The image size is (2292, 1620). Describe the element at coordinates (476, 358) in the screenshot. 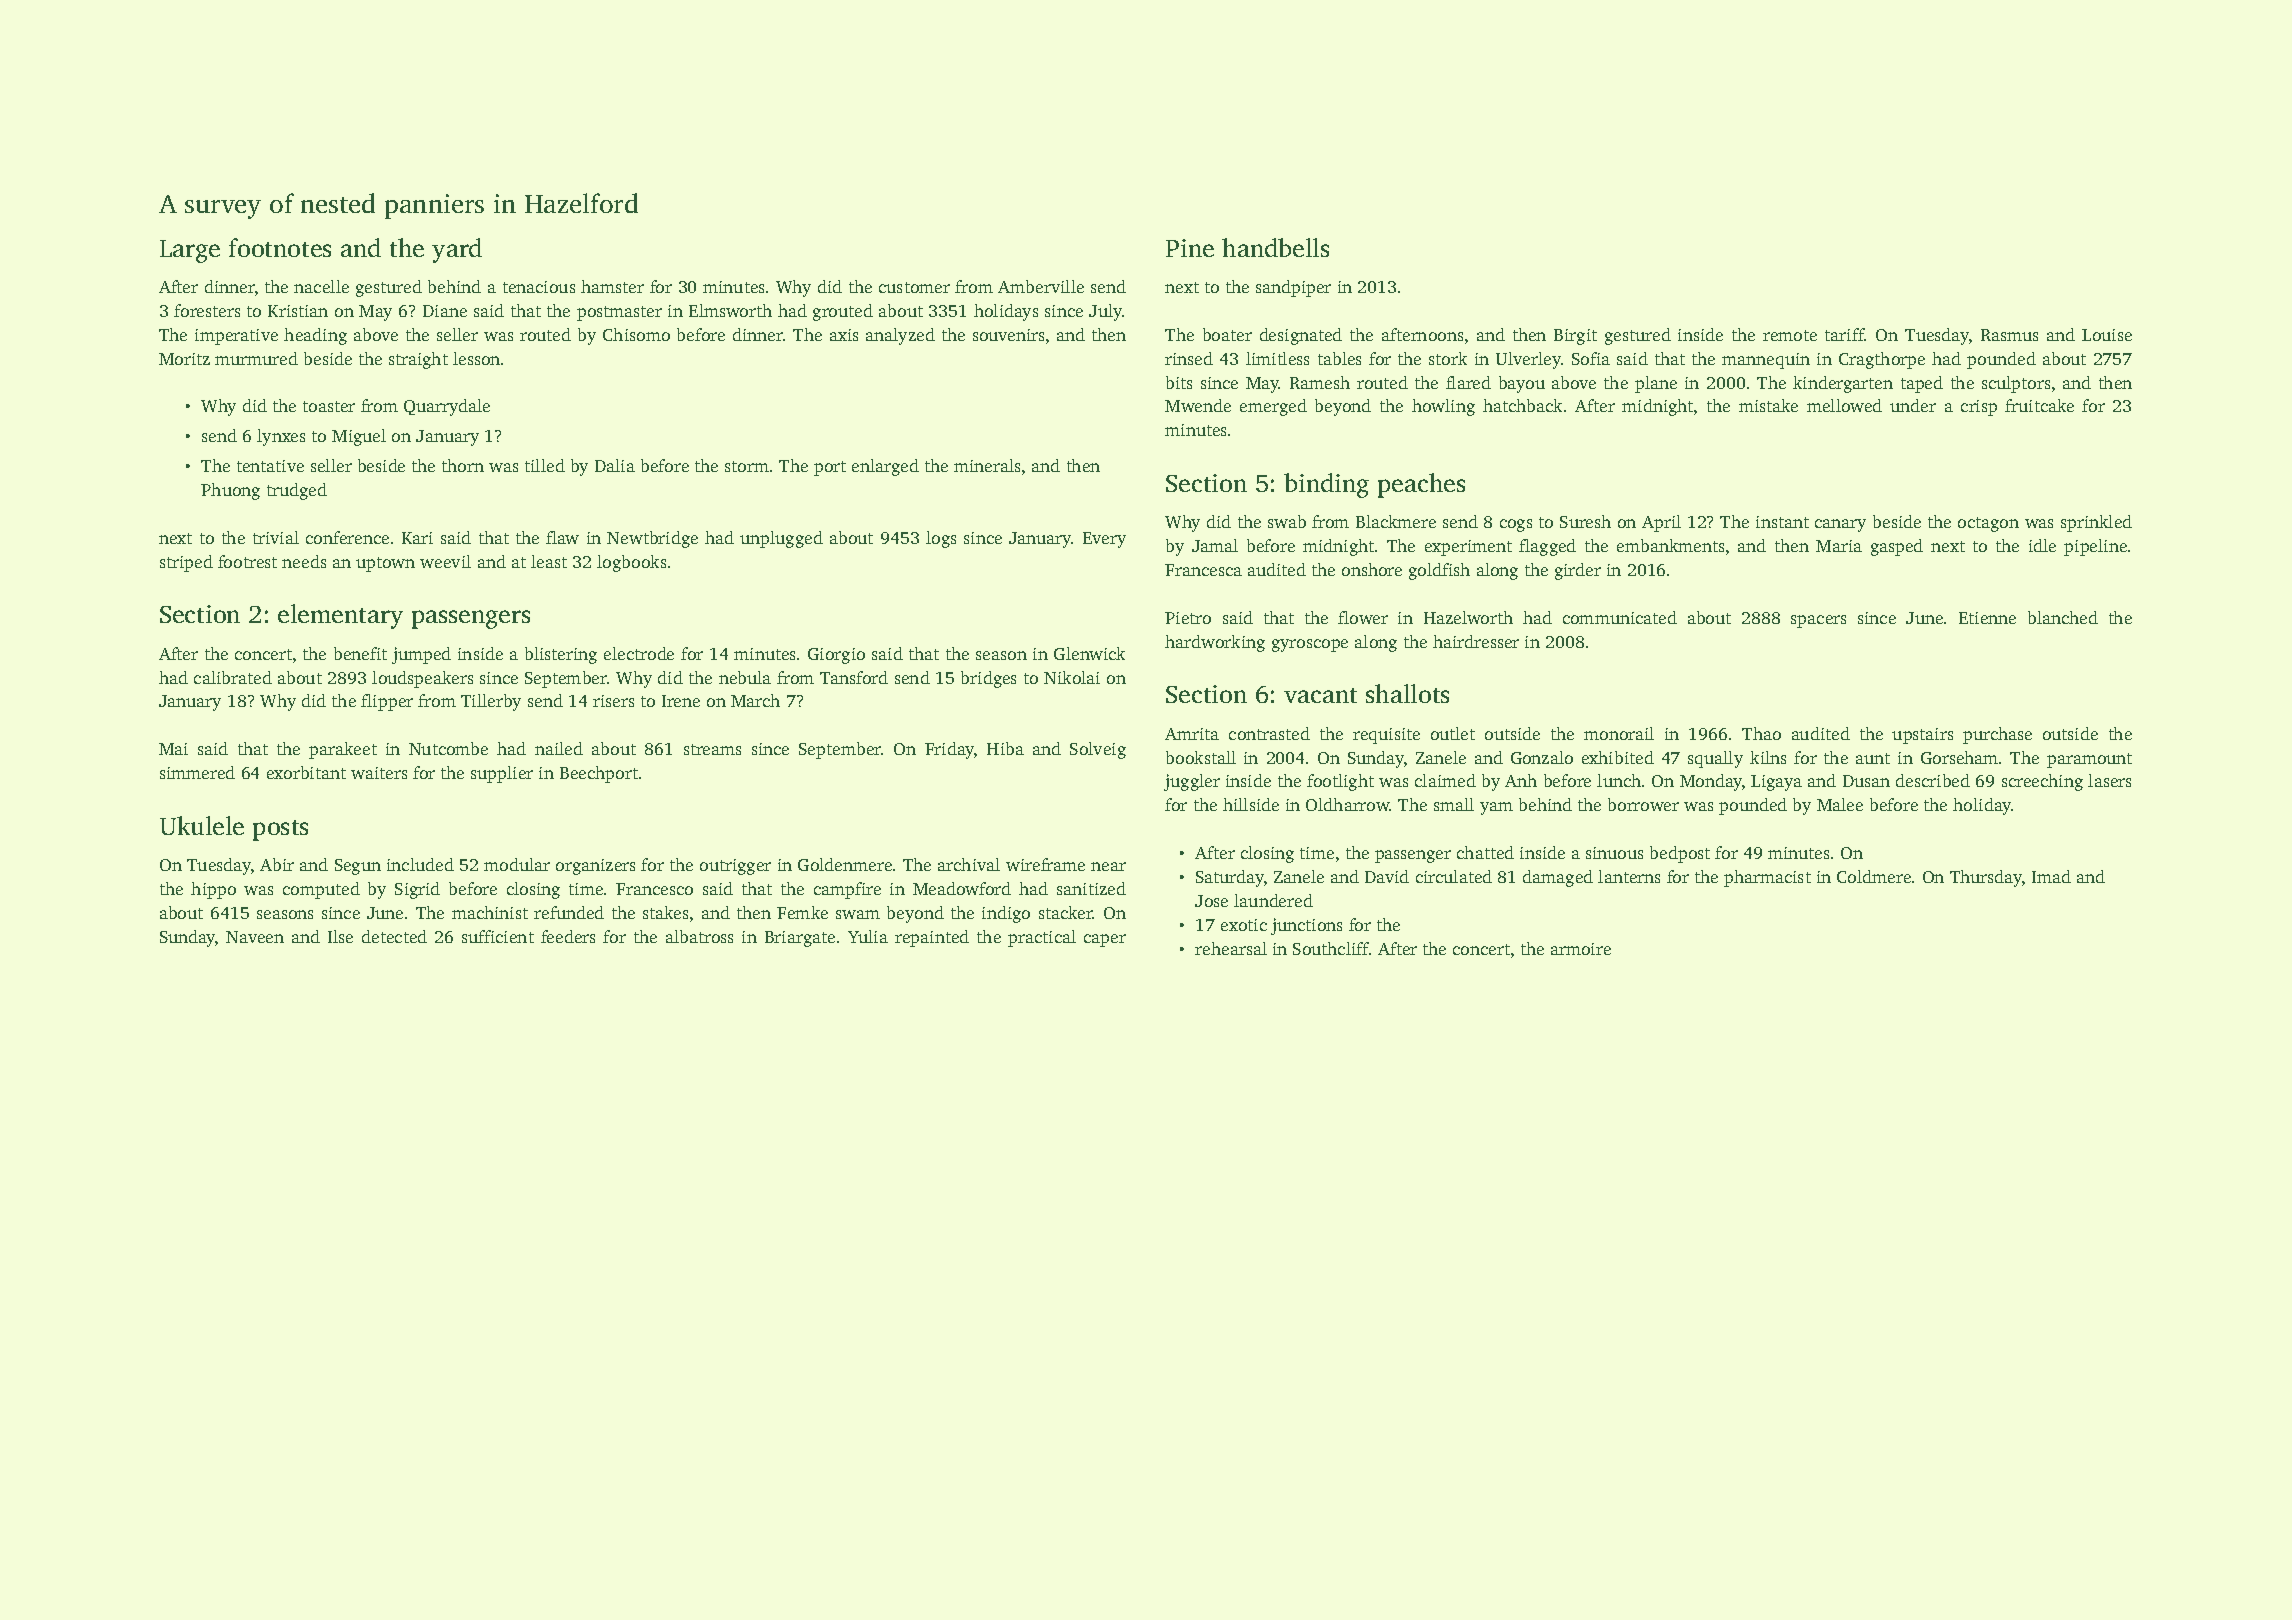

I see `lesson` at that location.
